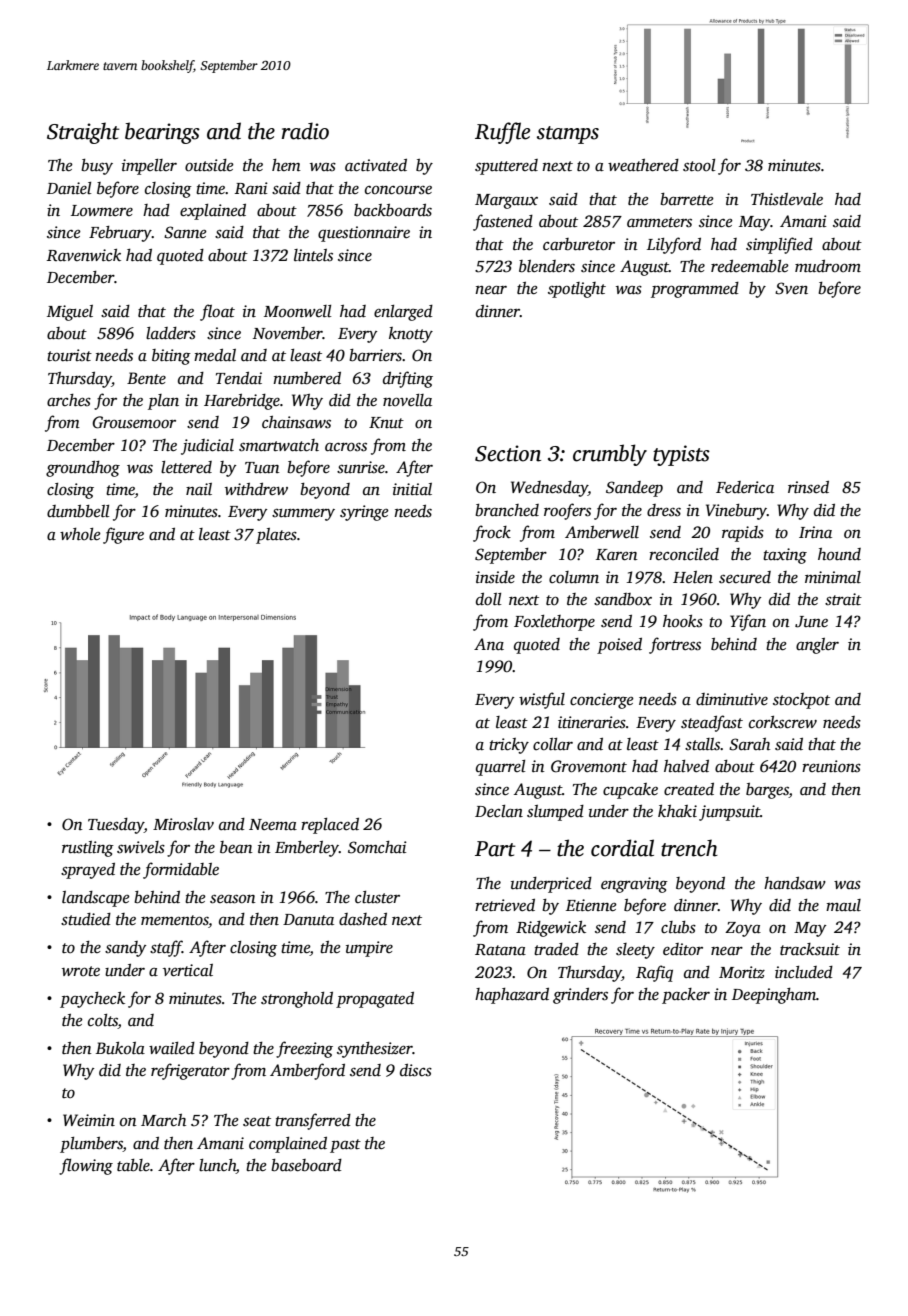 The width and height of the screenshot is (908, 1316). Describe the element at coordinates (489, 599) in the screenshot. I see `doll` at that location.
